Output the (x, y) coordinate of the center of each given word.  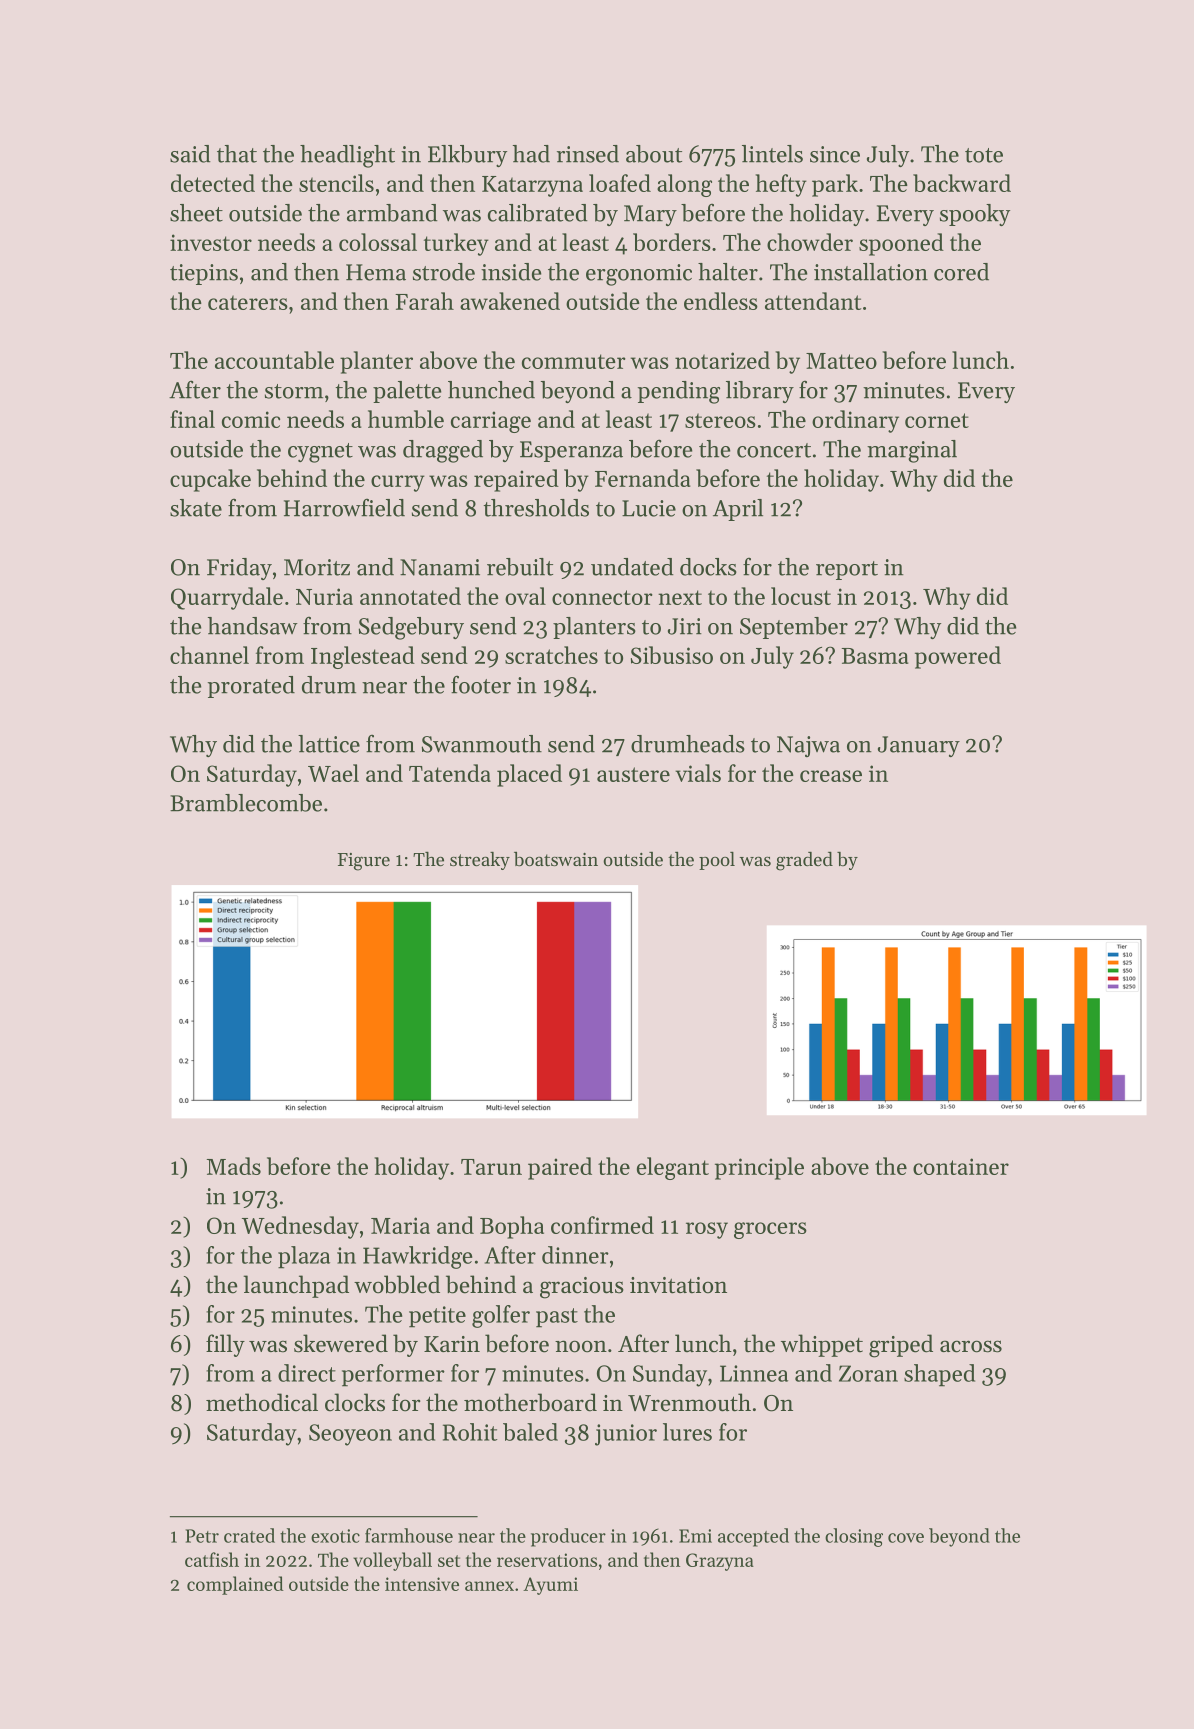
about (654, 154)
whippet (822, 1345)
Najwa (808, 746)
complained (235, 1585)
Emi (695, 1536)
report (847, 570)
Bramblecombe (246, 803)
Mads (234, 1166)
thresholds (536, 508)
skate (196, 508)
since (835, 154)
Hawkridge (418, 1257)
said (190, 154)
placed (529, 775)
